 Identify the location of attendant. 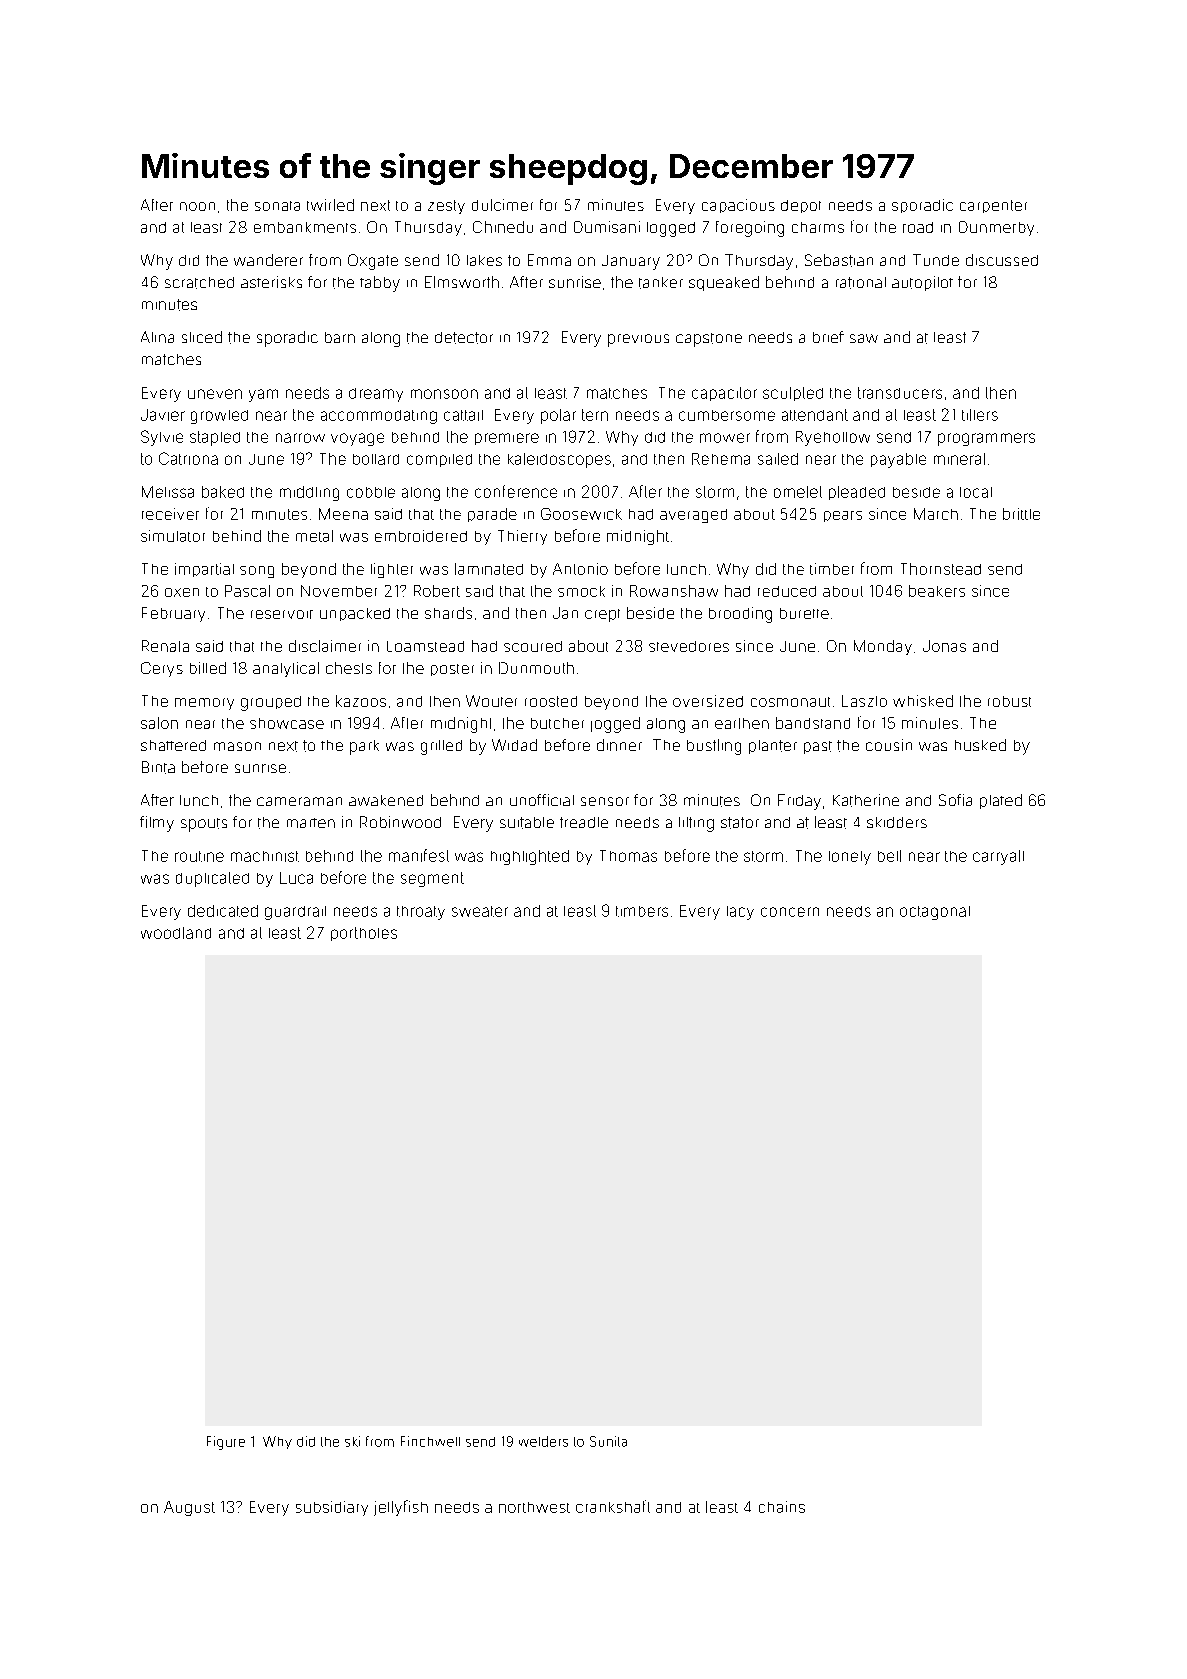
(815, 415).
